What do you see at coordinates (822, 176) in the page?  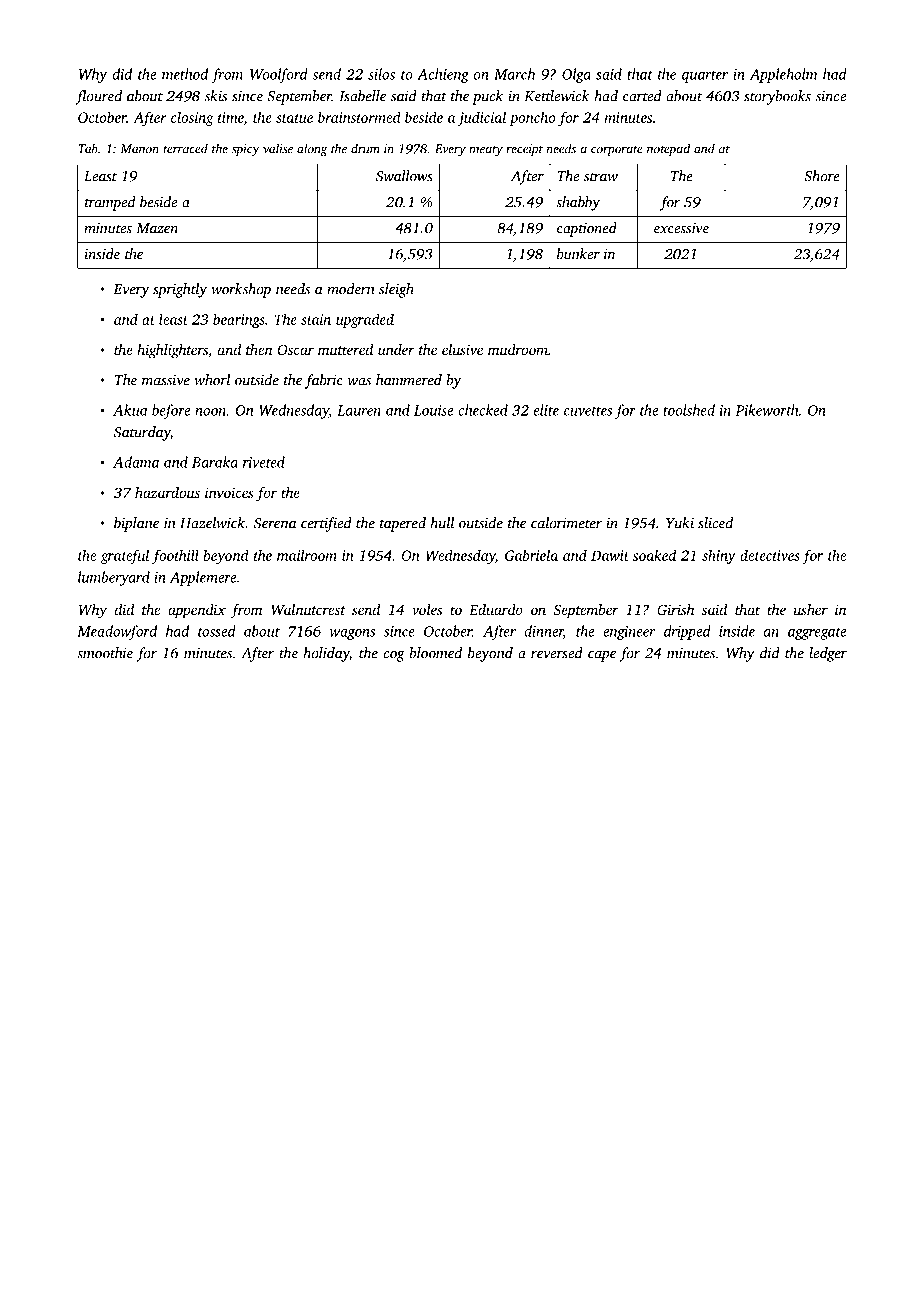 I see `Shore` at bounding box center [822, 176].
